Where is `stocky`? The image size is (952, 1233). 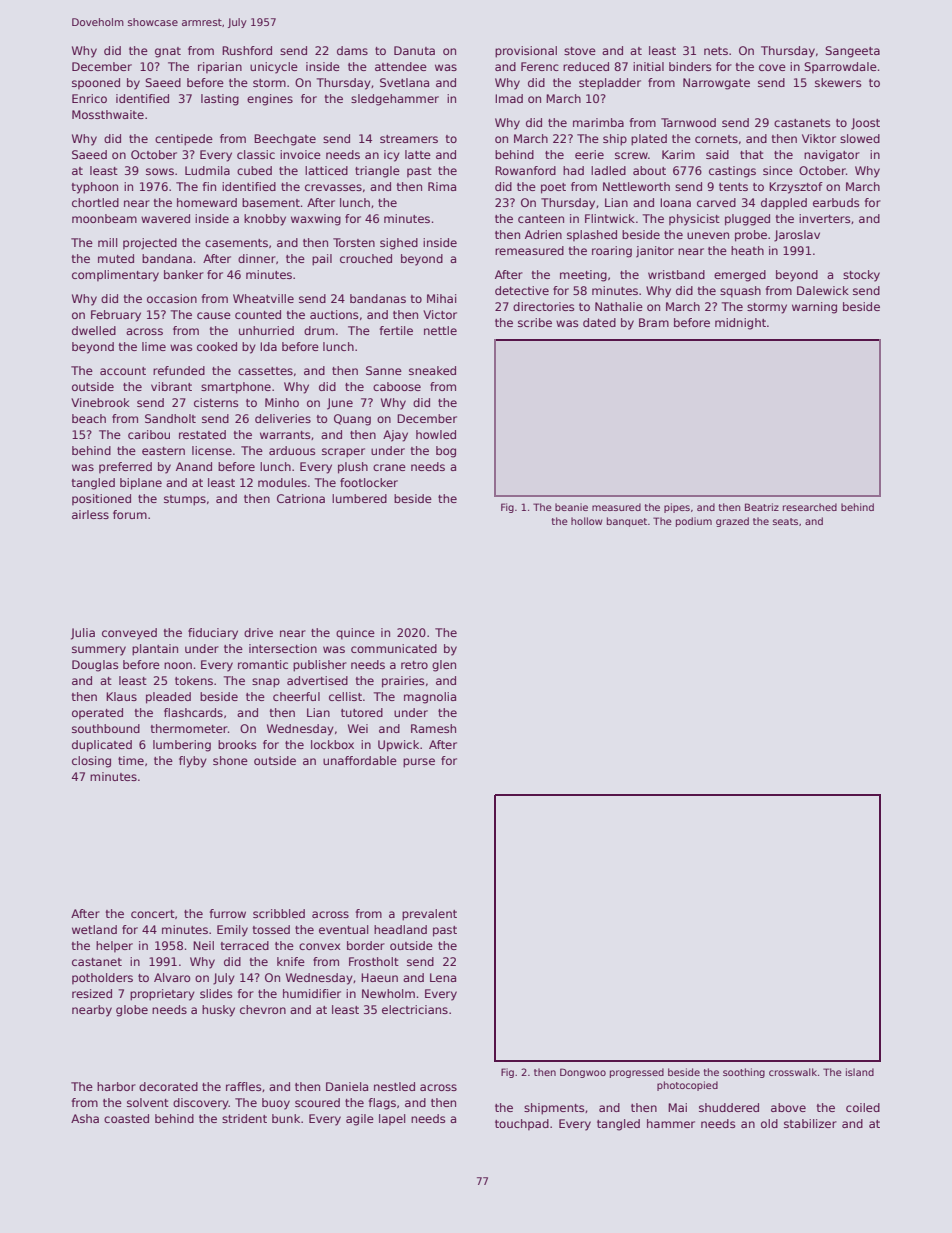
stocky is located at coordinates (861, 276).
